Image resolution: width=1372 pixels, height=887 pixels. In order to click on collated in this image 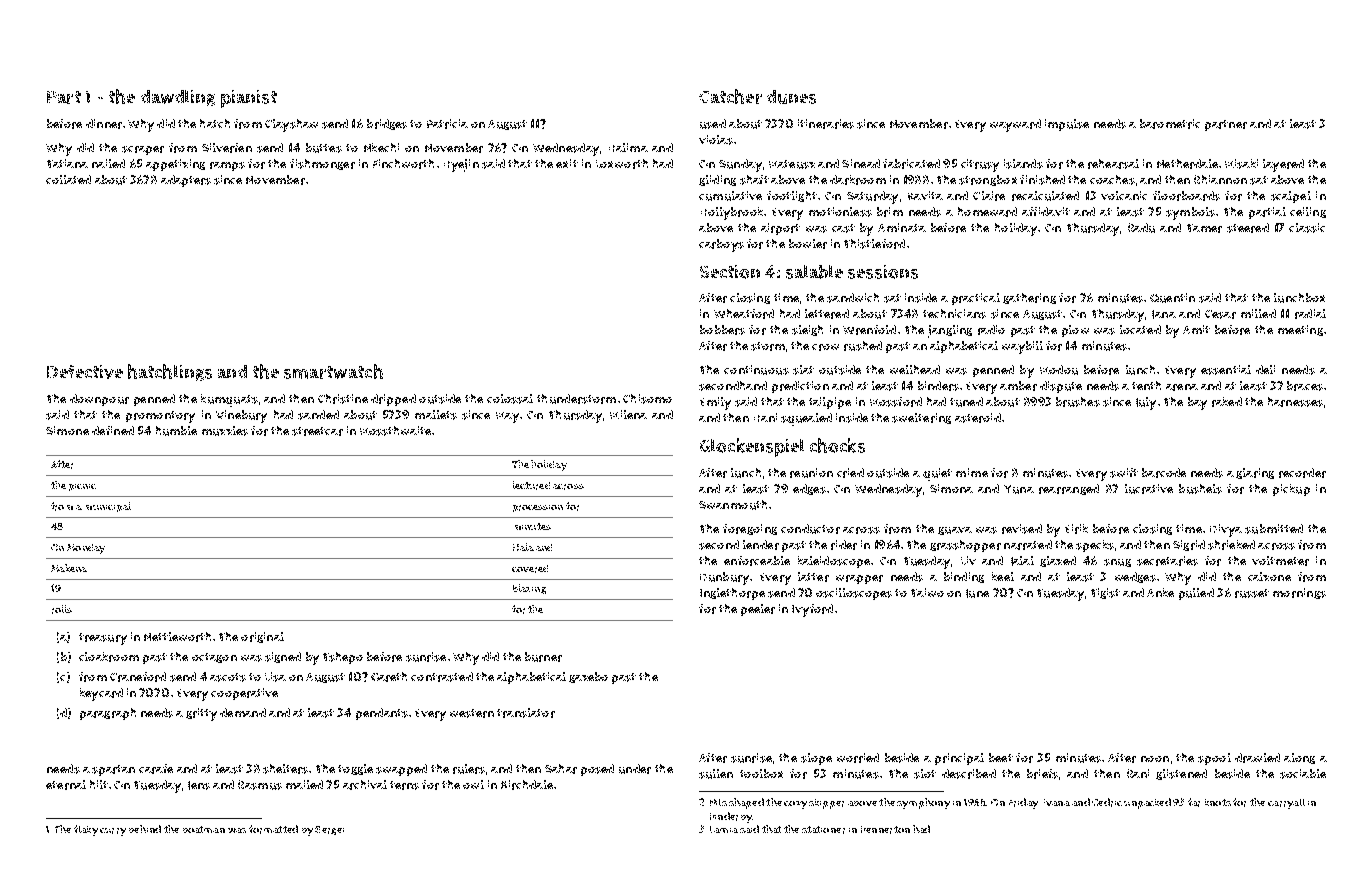, I will do `click(68, 179)`.
